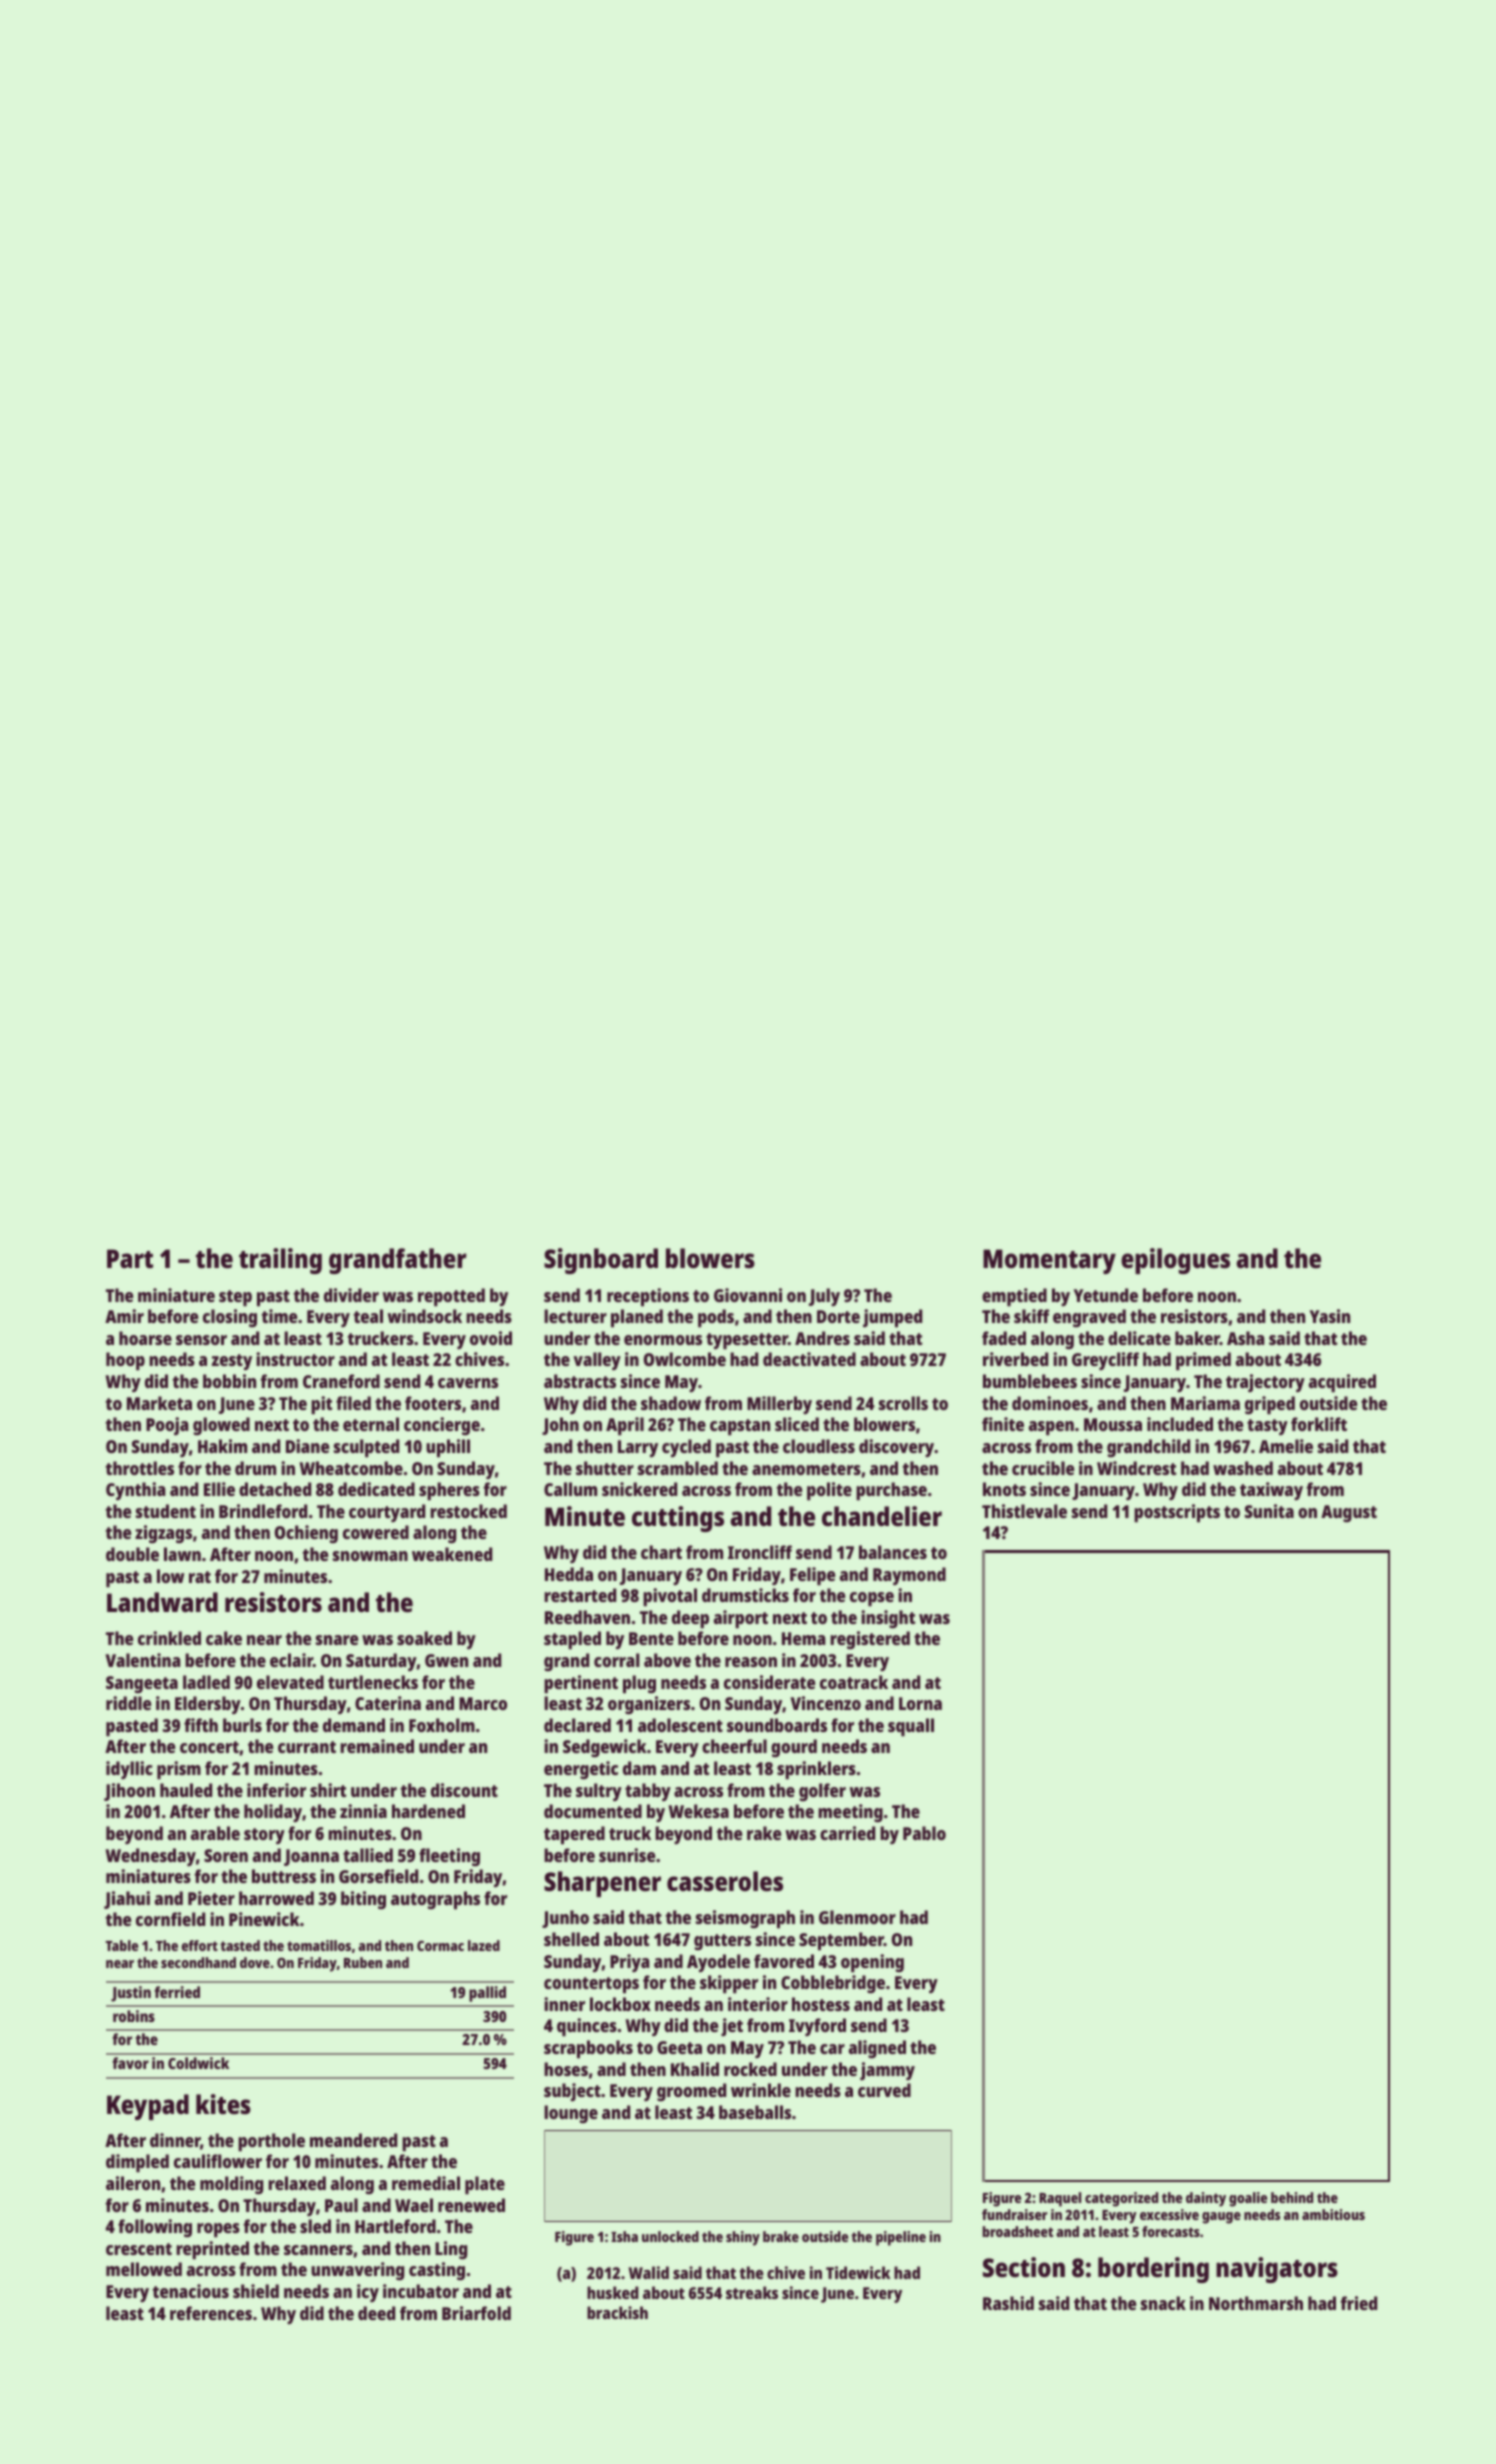  I want to click on July, so click(824, 1297).
